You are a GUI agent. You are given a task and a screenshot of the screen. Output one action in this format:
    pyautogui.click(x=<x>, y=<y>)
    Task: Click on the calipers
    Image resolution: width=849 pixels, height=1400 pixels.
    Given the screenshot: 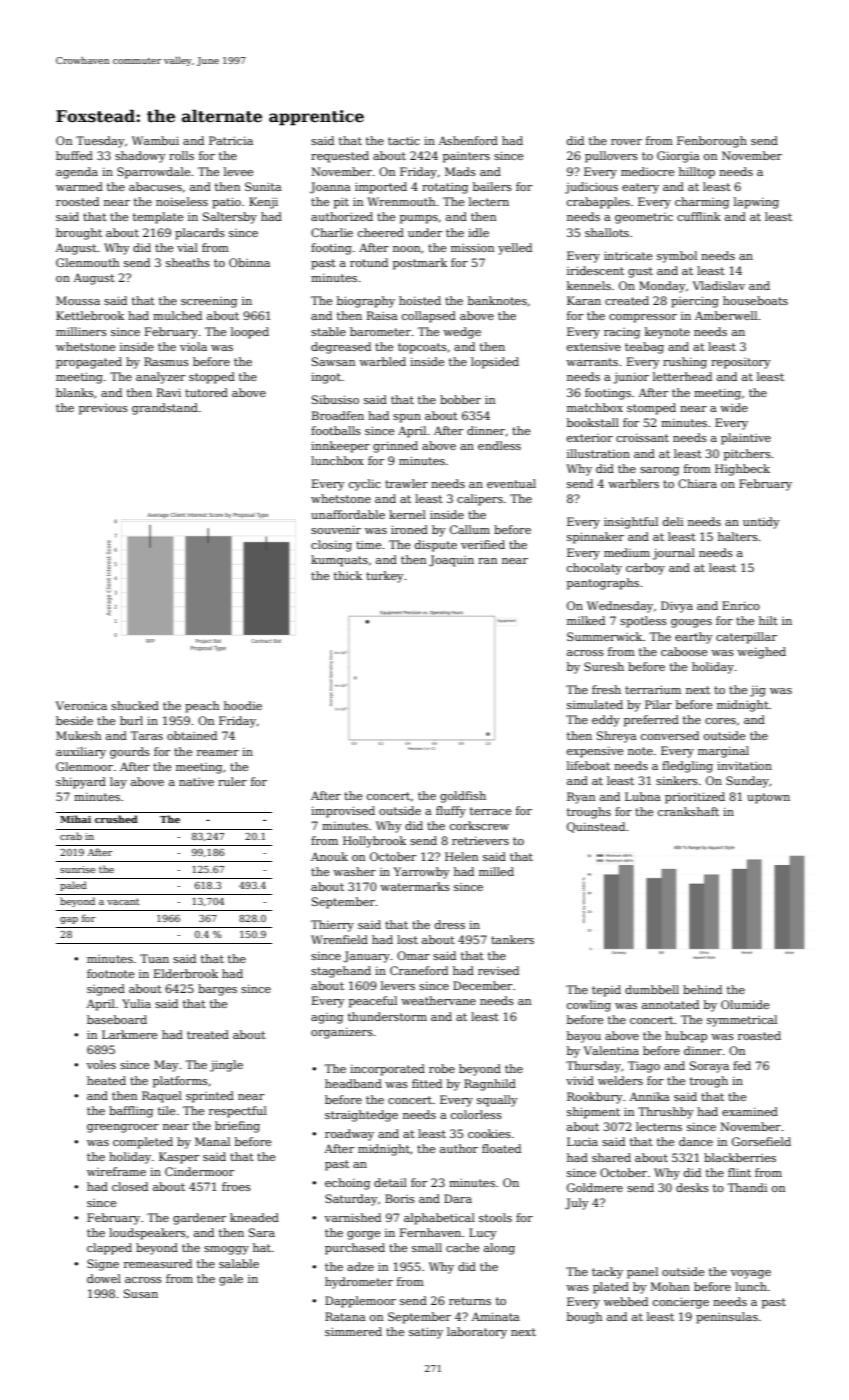 What is the action you would take?
    pyautogui.click(x=480, y=500)
